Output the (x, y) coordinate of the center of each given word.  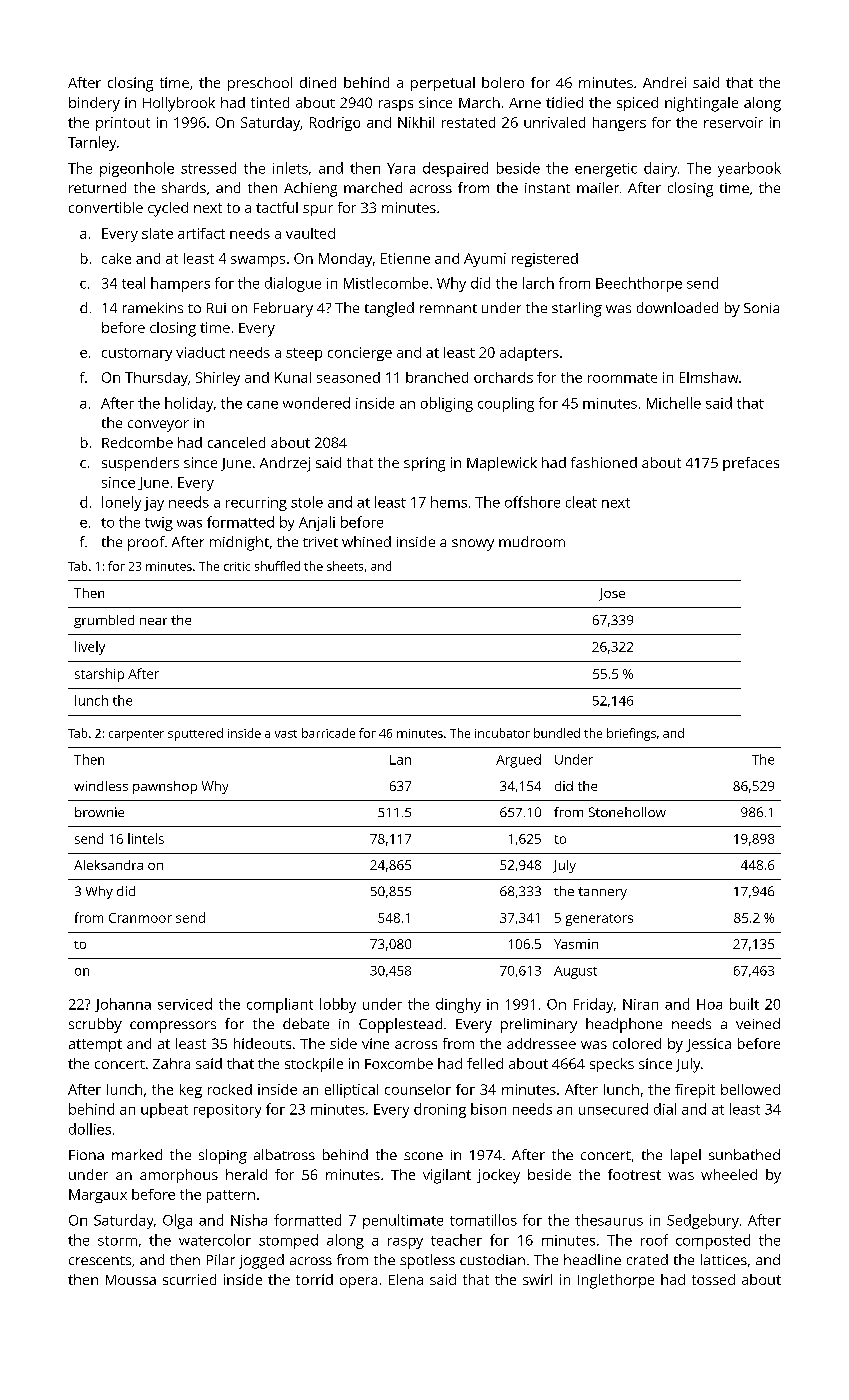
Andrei (664, 82)
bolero (503, 82)
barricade (328, 733)
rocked (230, 1089)
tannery (602, 893)
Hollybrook (179, 104)
